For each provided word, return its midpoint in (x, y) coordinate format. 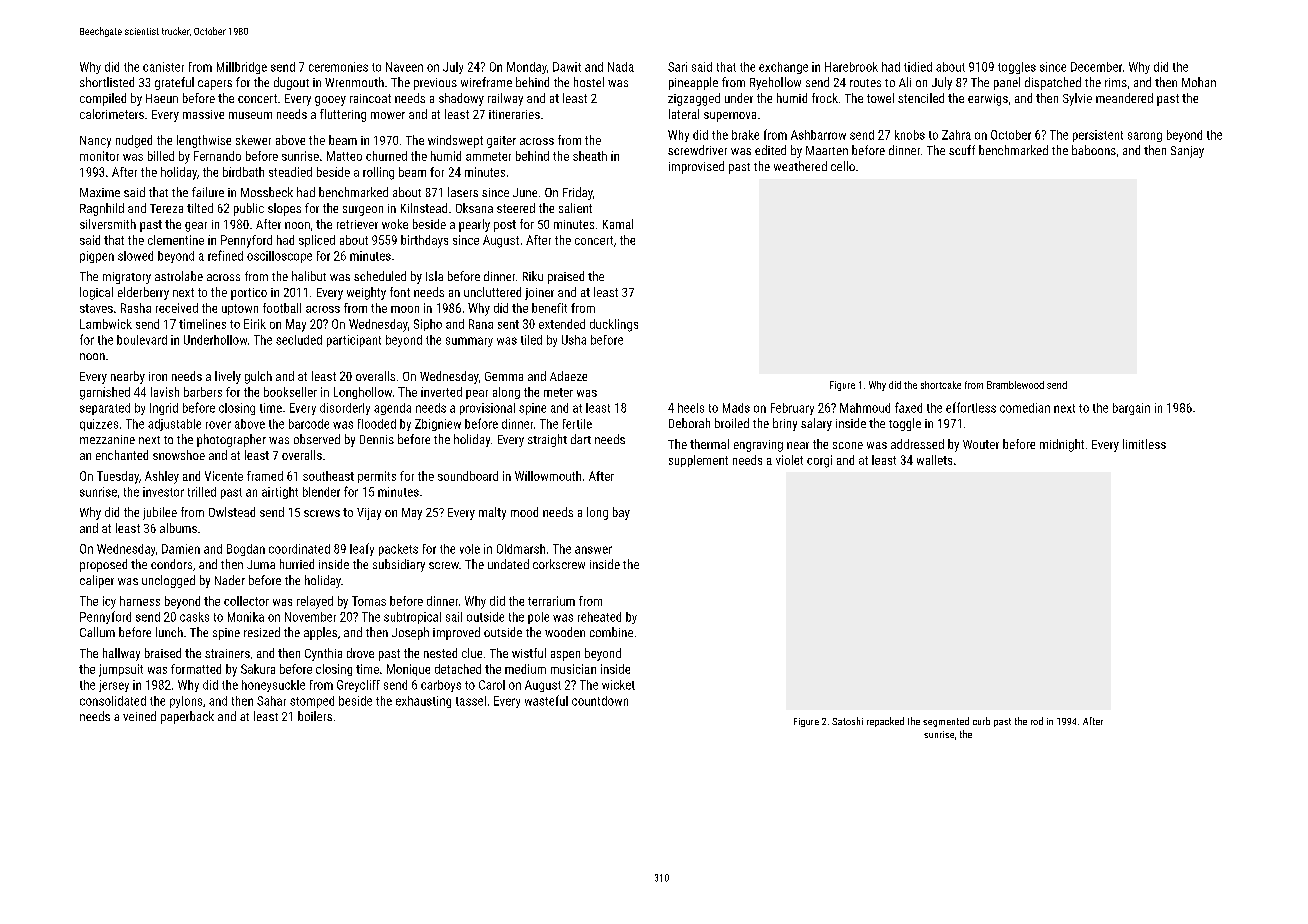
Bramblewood (1015, 385)
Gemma (504, 376)
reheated (599, 617)
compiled (103, 99)
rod (1037, 721)
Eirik (255, 324)
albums (178, 528)
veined (139, 716)
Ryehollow (775, 83)
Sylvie (1077, 99)
